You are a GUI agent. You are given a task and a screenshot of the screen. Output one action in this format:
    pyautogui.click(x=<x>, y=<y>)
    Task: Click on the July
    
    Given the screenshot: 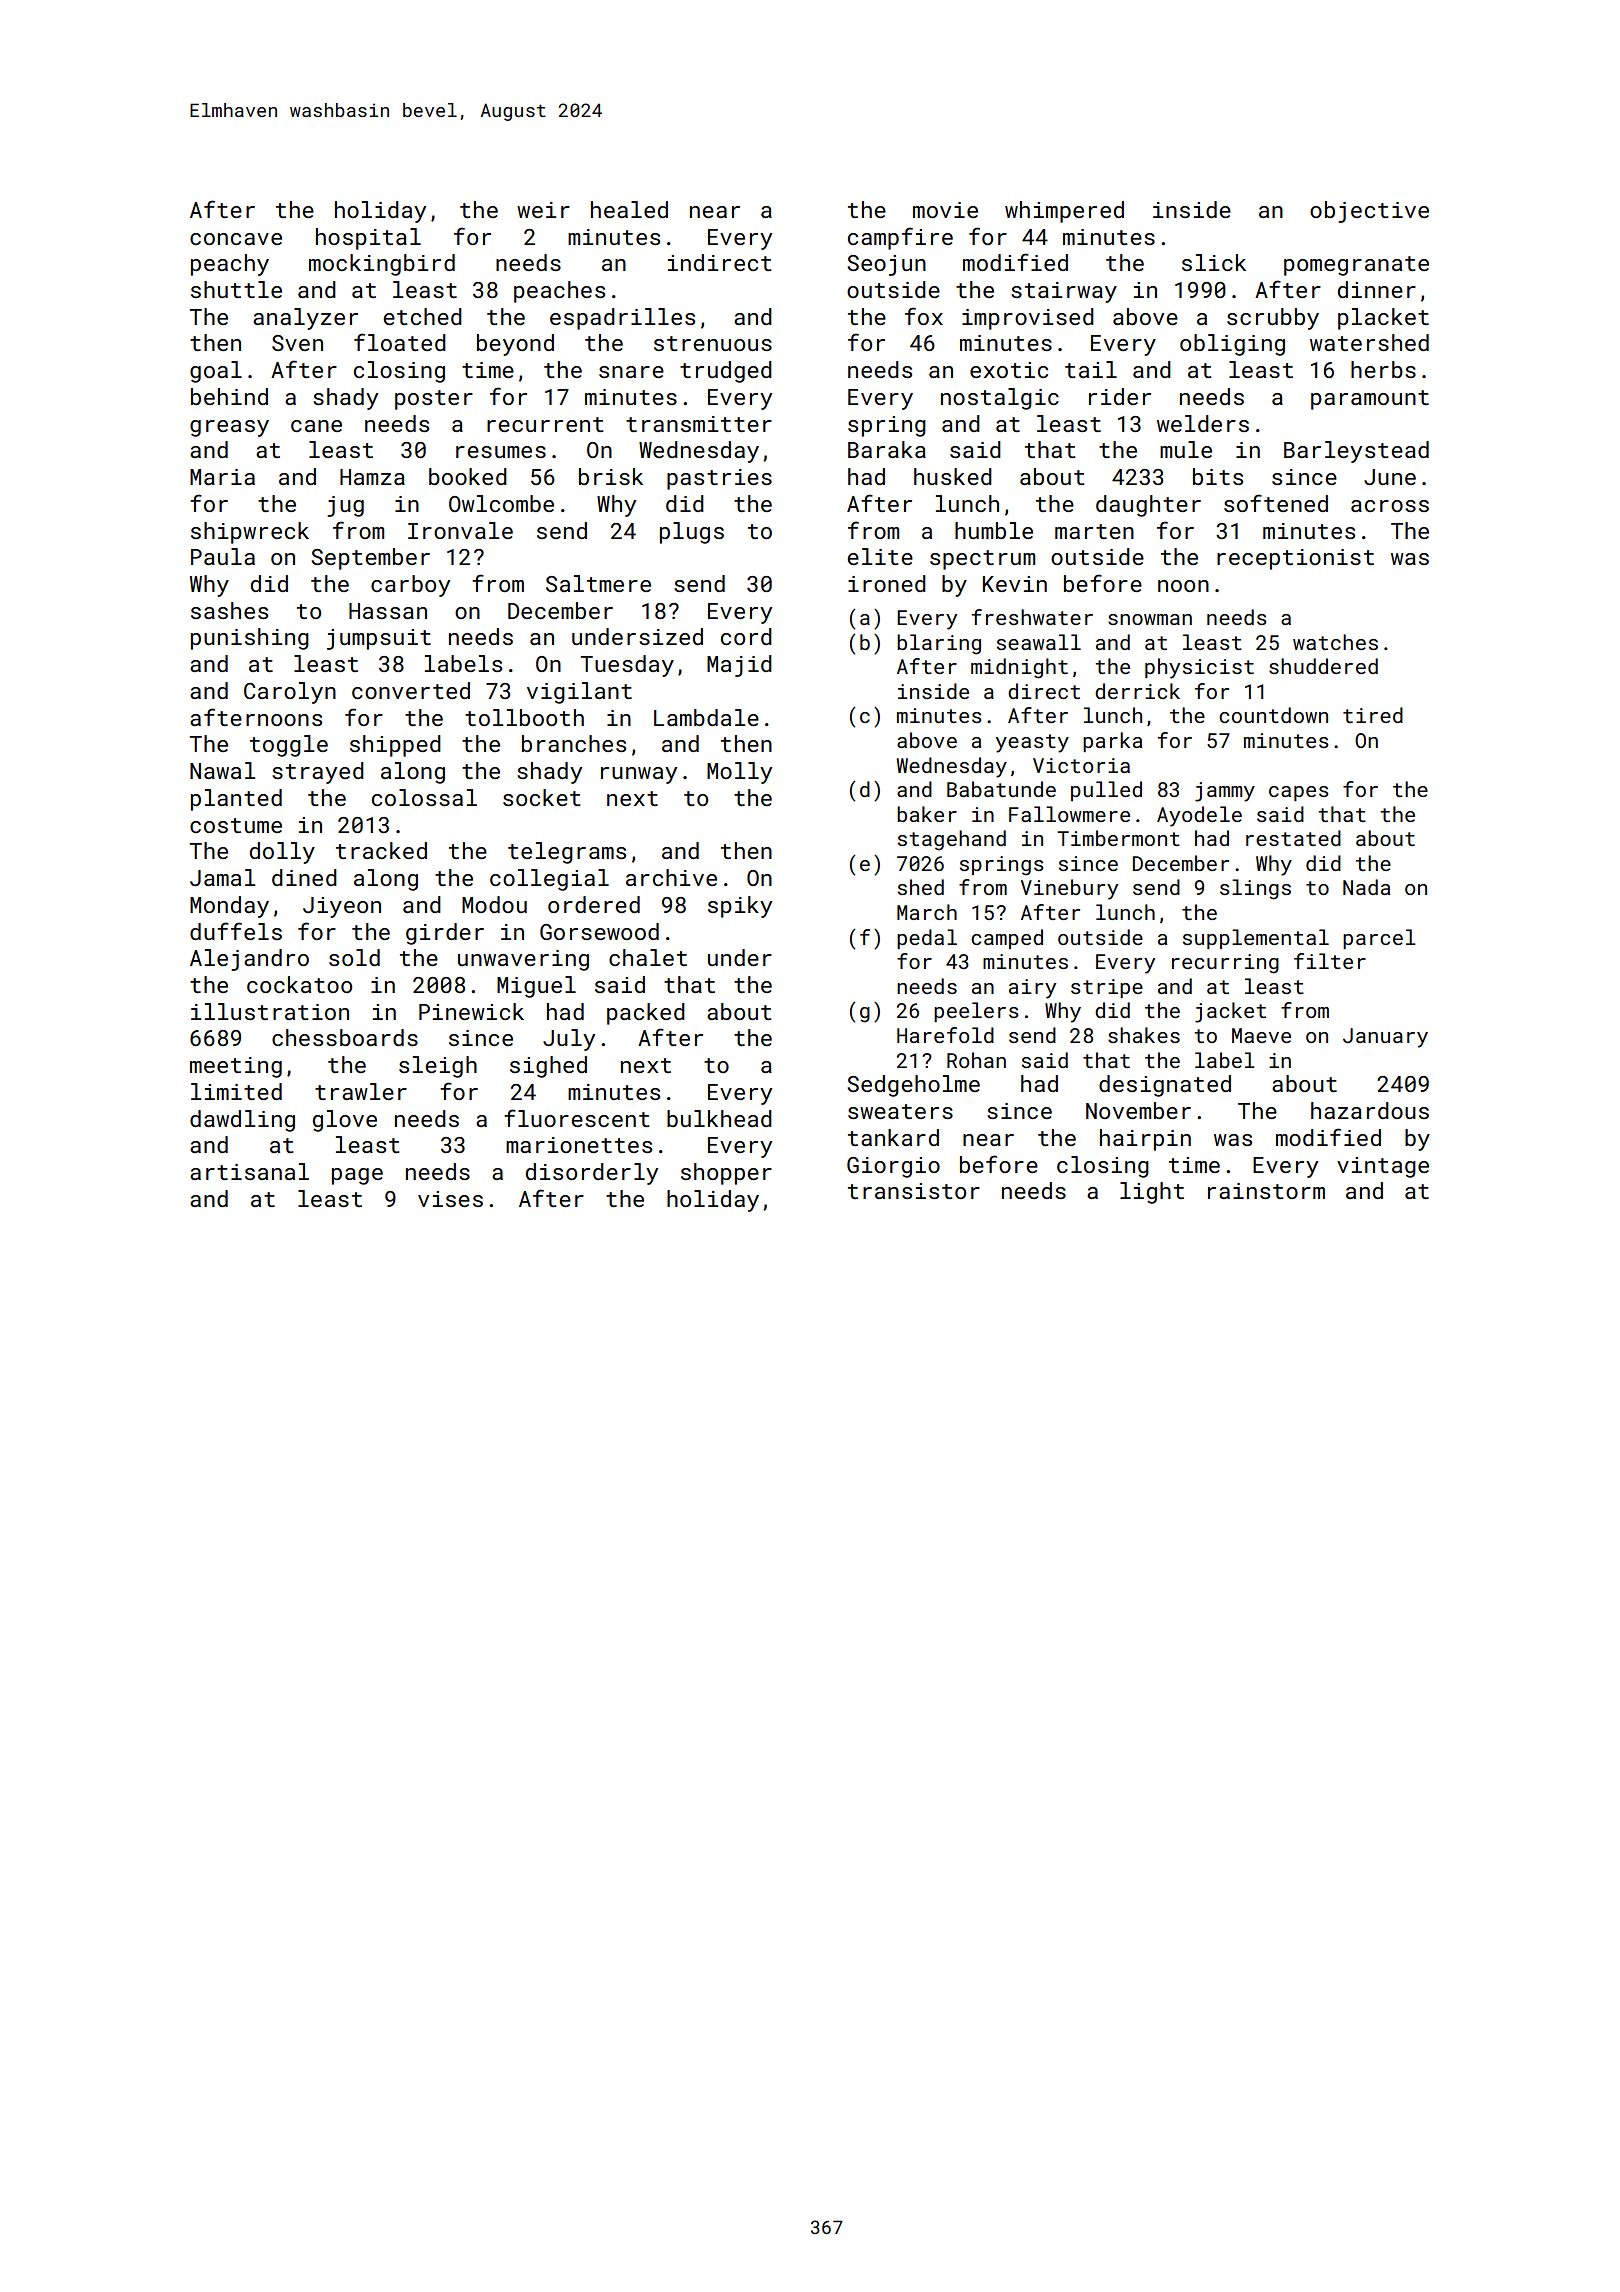 What is the action you would take?
    pyautogui.click(x=569, y=1040)
